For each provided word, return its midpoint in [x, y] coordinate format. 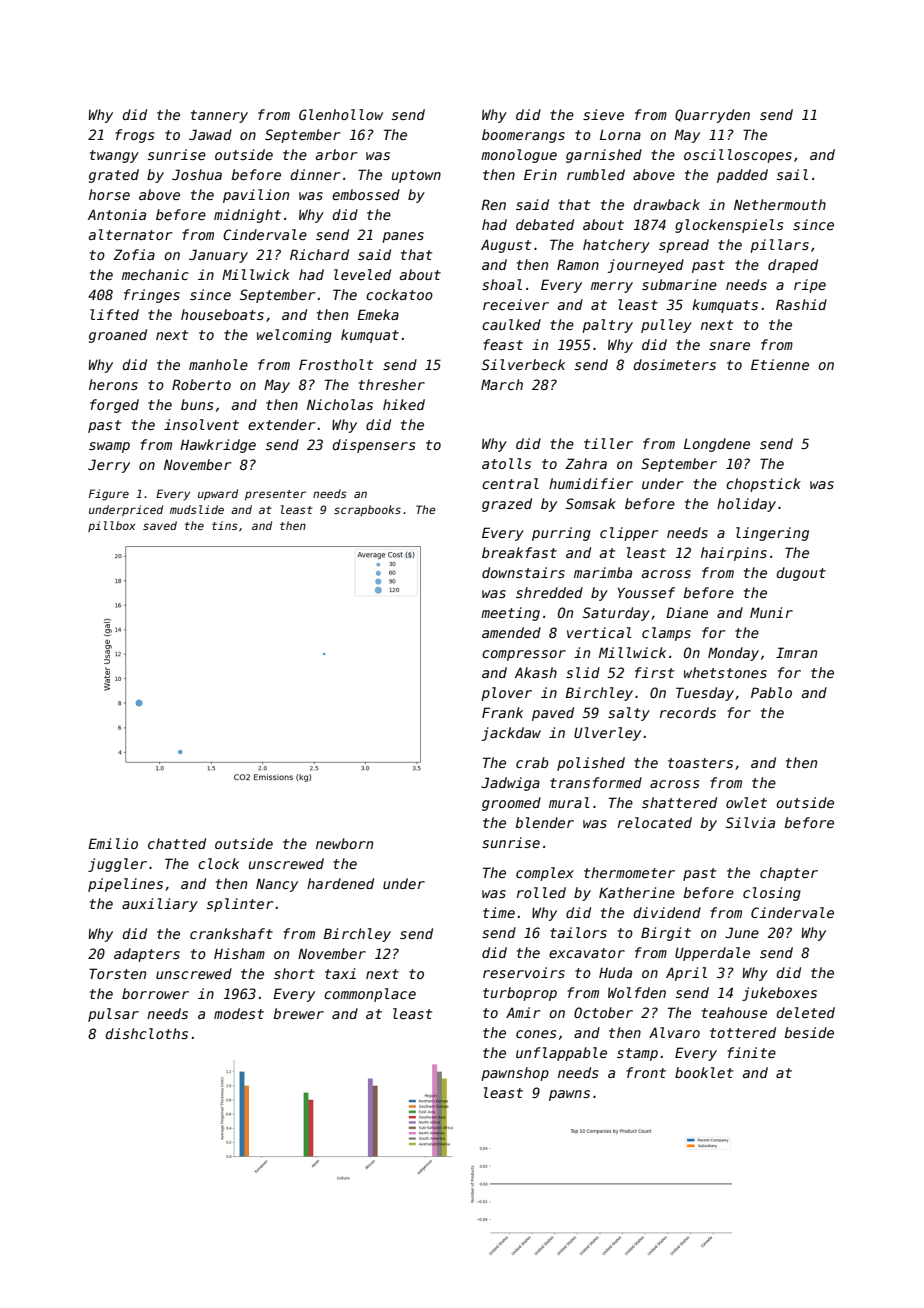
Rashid [801, 304]
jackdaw [511, 734]
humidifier [591, 483]
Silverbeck [523, 364]
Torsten [117, 973]
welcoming [294, 336]
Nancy [277, 885]
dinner [315, 174]
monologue [519, 156]
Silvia [750, 822]
